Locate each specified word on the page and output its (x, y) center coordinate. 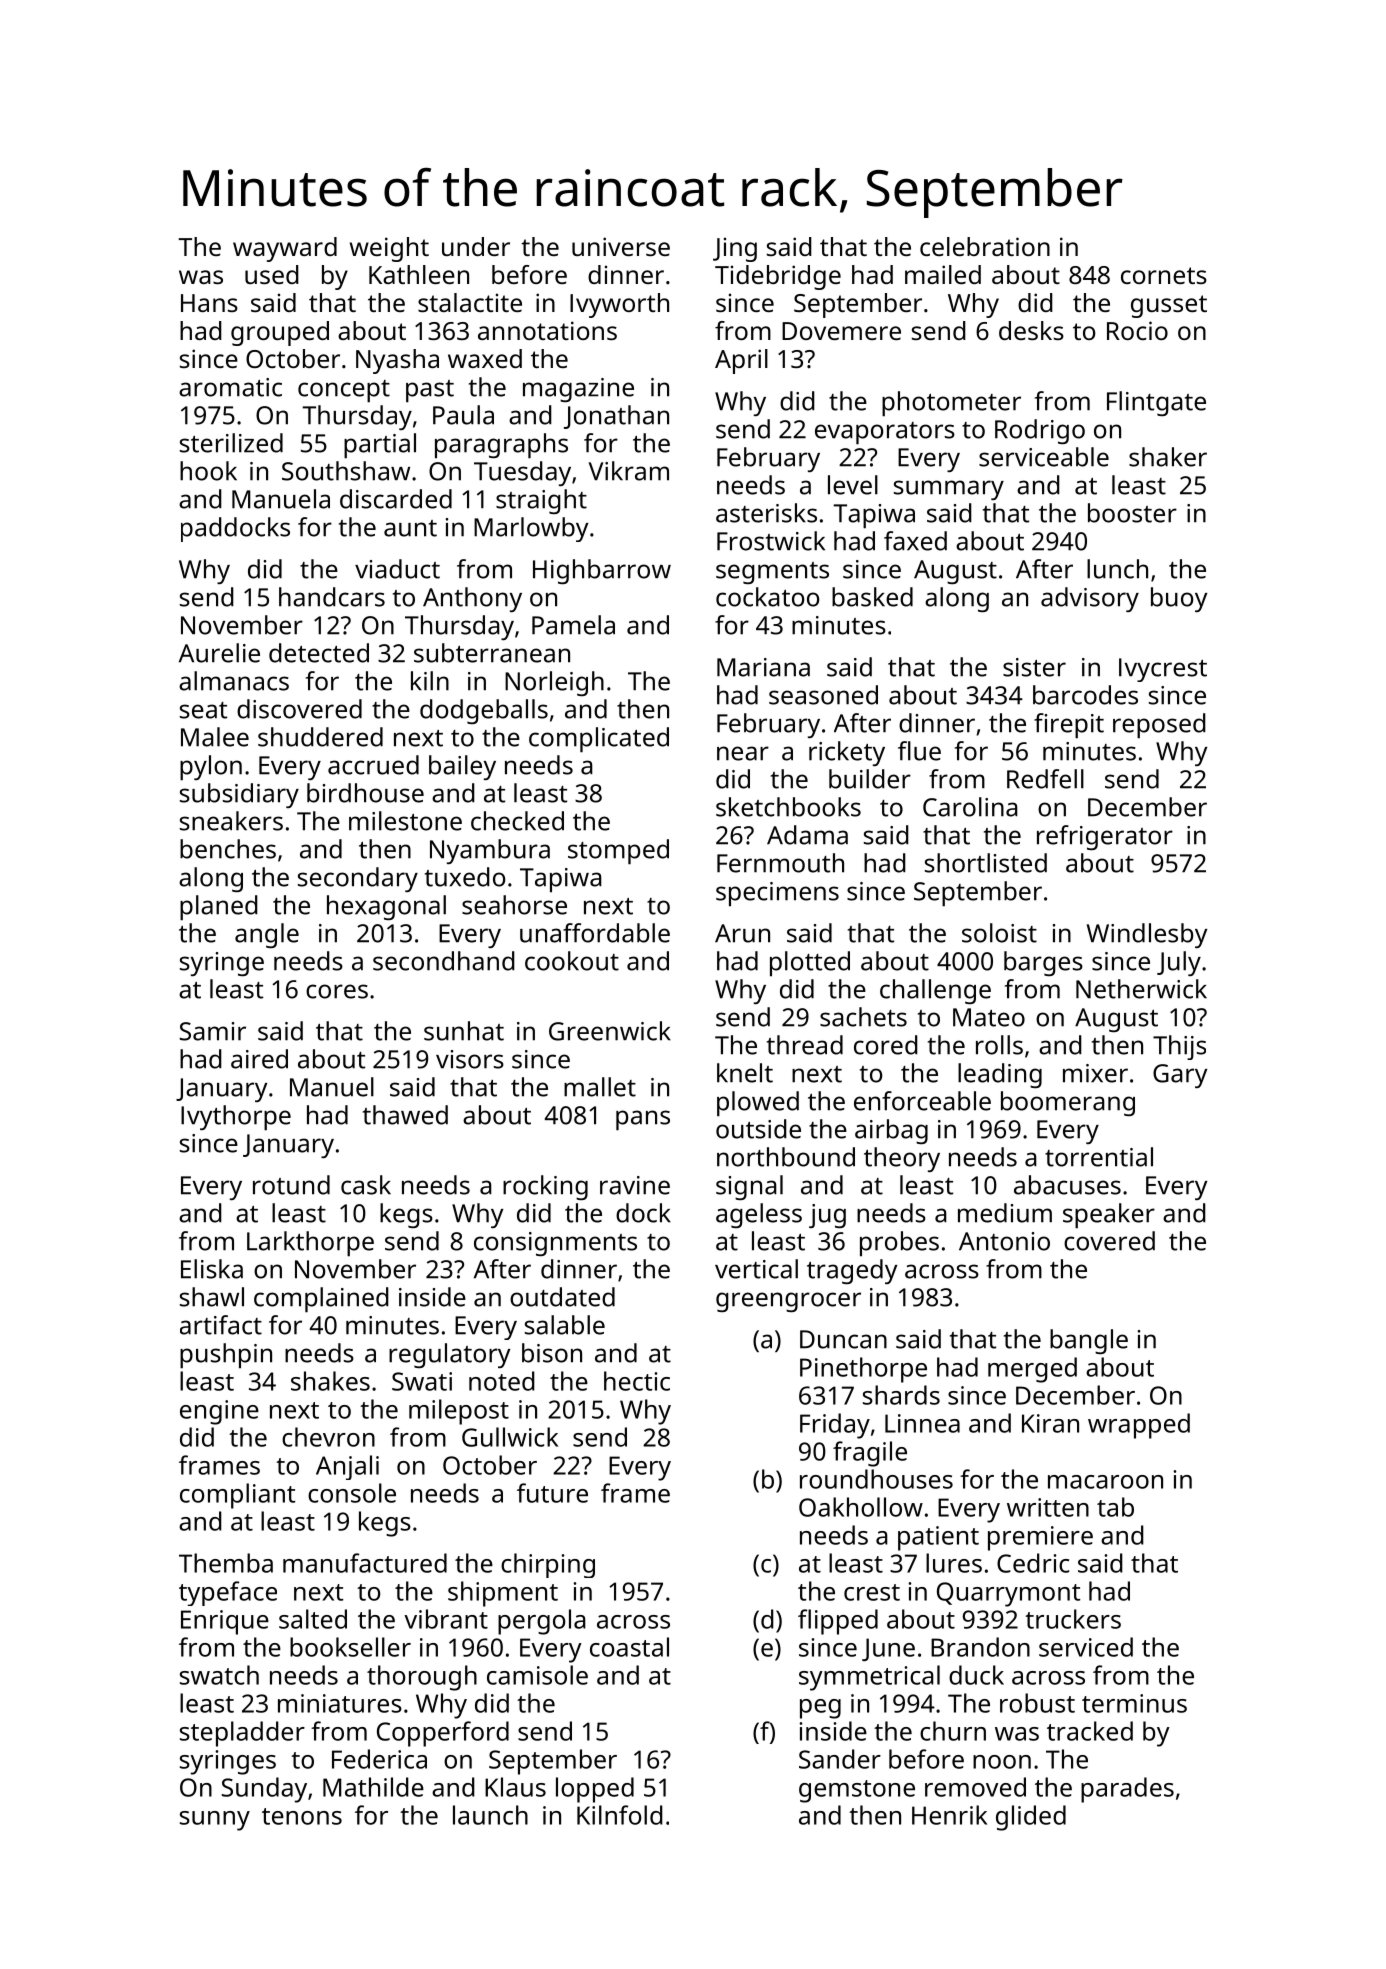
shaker (1168, 457)
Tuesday (522, 473)
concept (344, 391)
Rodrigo (1040, 431)
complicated (599, 740)
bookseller (350, 1647)
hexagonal (386, 907)
